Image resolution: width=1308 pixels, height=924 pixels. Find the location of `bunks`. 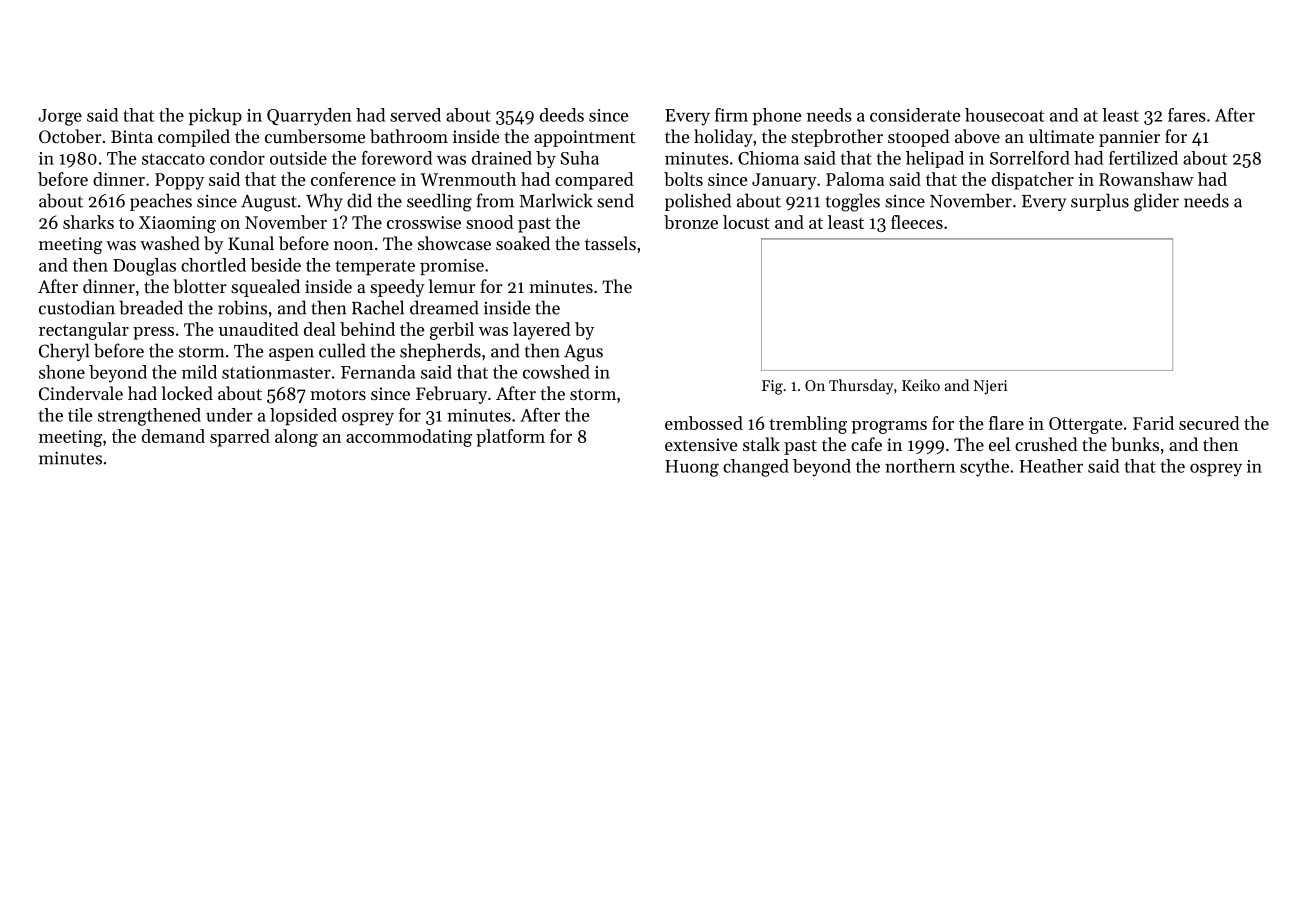

bunks is located at coordinates (1135, 444).
